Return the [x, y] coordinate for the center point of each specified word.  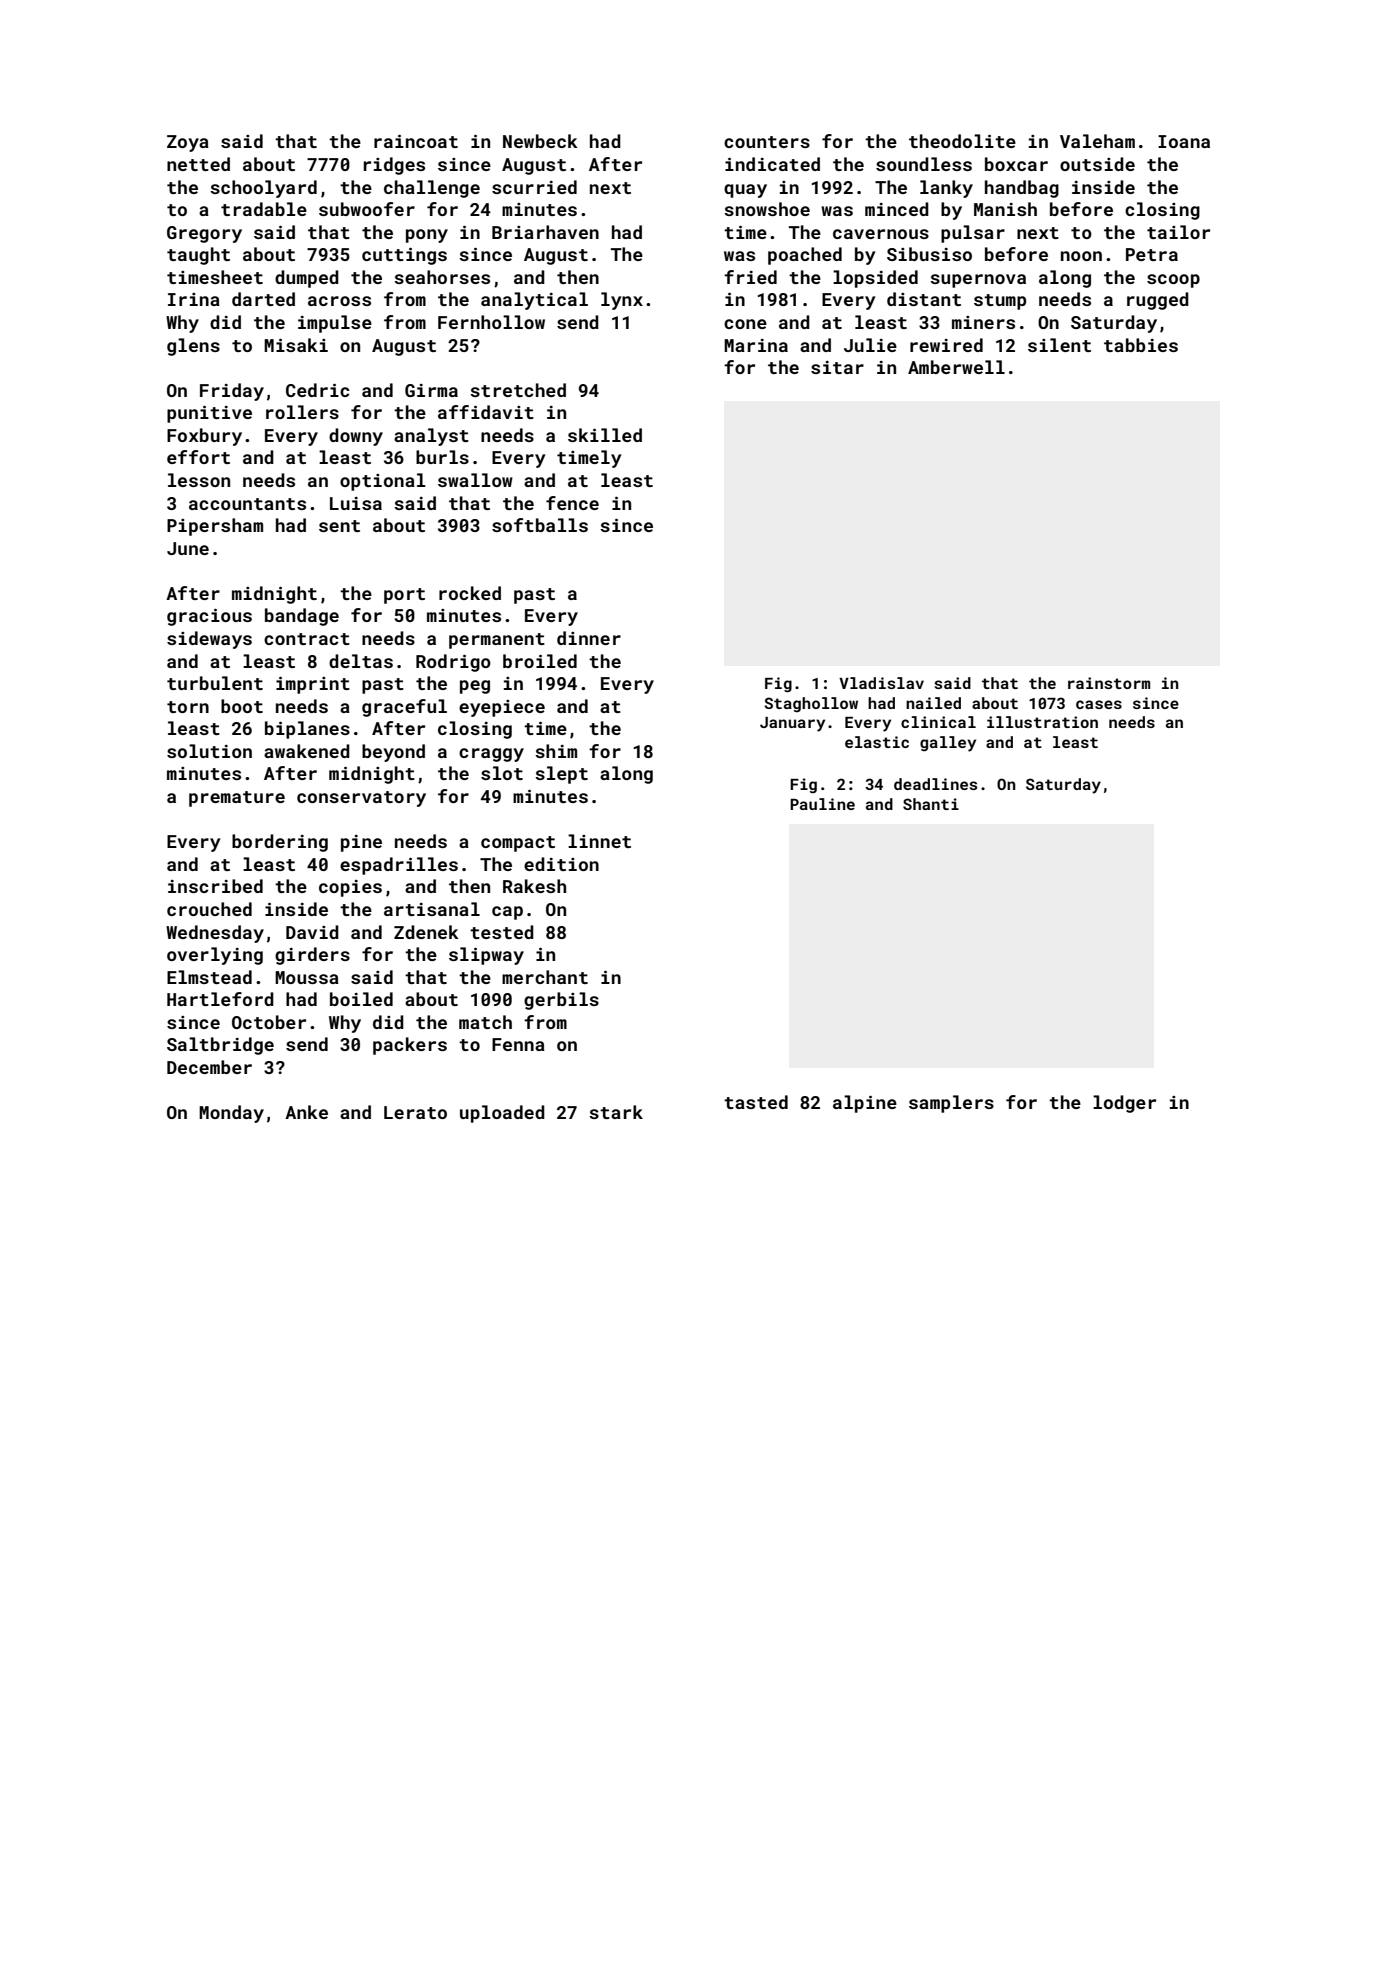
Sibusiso [929, 254]
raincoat [416, 141]
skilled [605, 435]
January [792, 724]
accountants [247, 504]
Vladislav [881, 683]
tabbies [1141, 345]
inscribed [215, 886]
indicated [772, 164]
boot [242, 706]
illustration [1042, 722]
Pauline [822, 804]
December [209, 1067]
